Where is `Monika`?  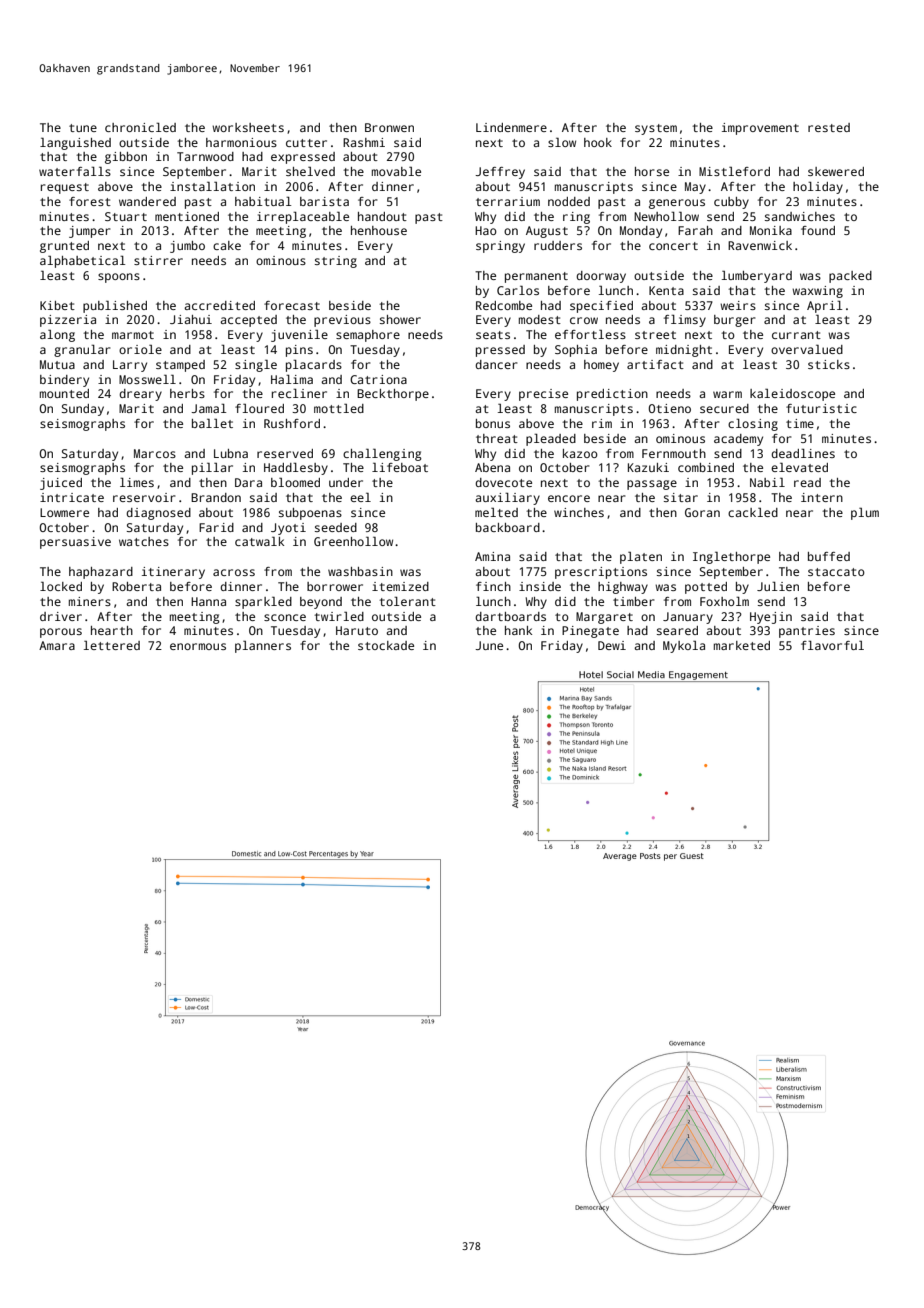
Monika is located at coordinates (771, 230).
